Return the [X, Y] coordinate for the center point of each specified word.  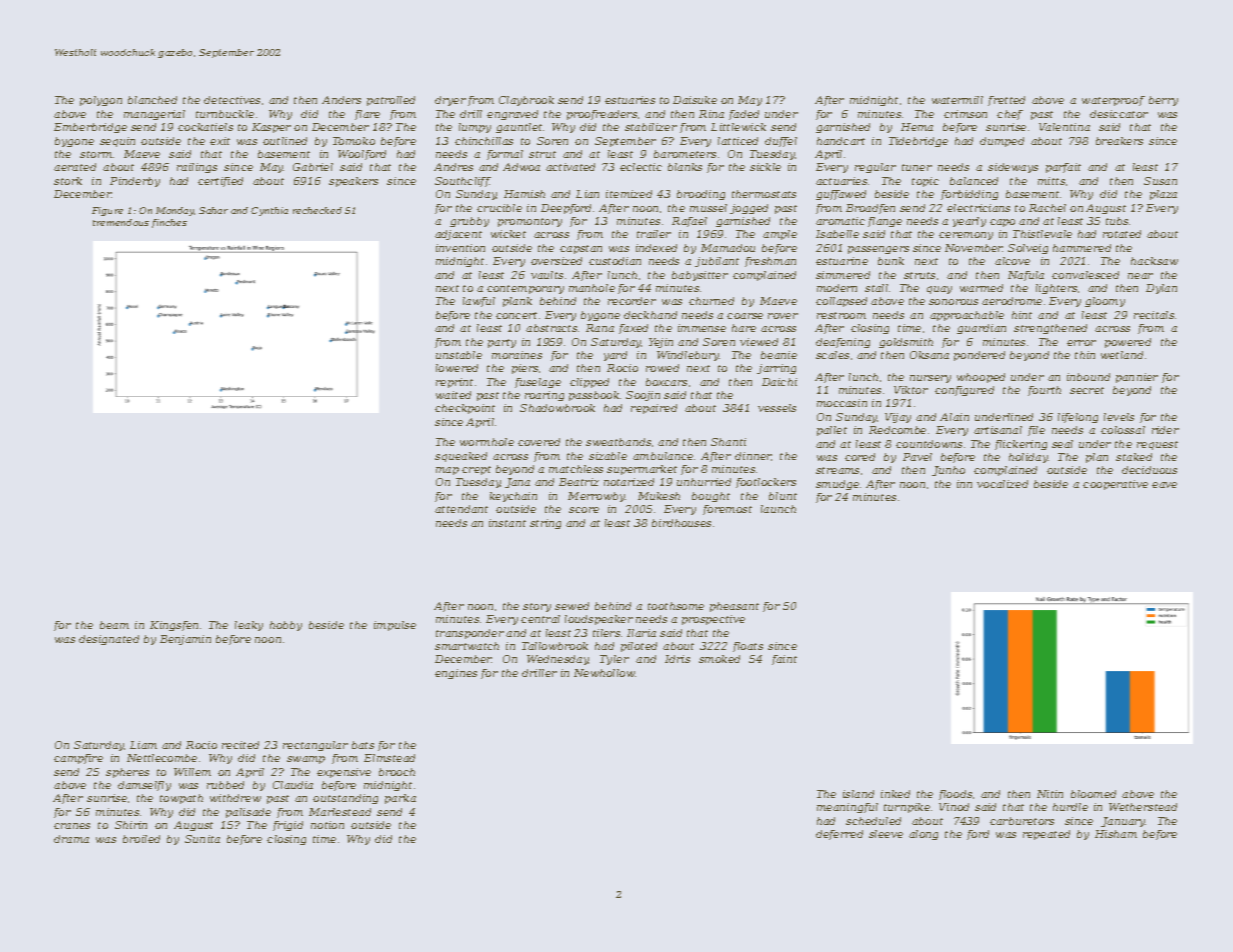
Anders [341, 100]
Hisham [1116, 834]
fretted [1006, 101]
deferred [839, 835]
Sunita [202, 839]
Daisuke [695, 100]
